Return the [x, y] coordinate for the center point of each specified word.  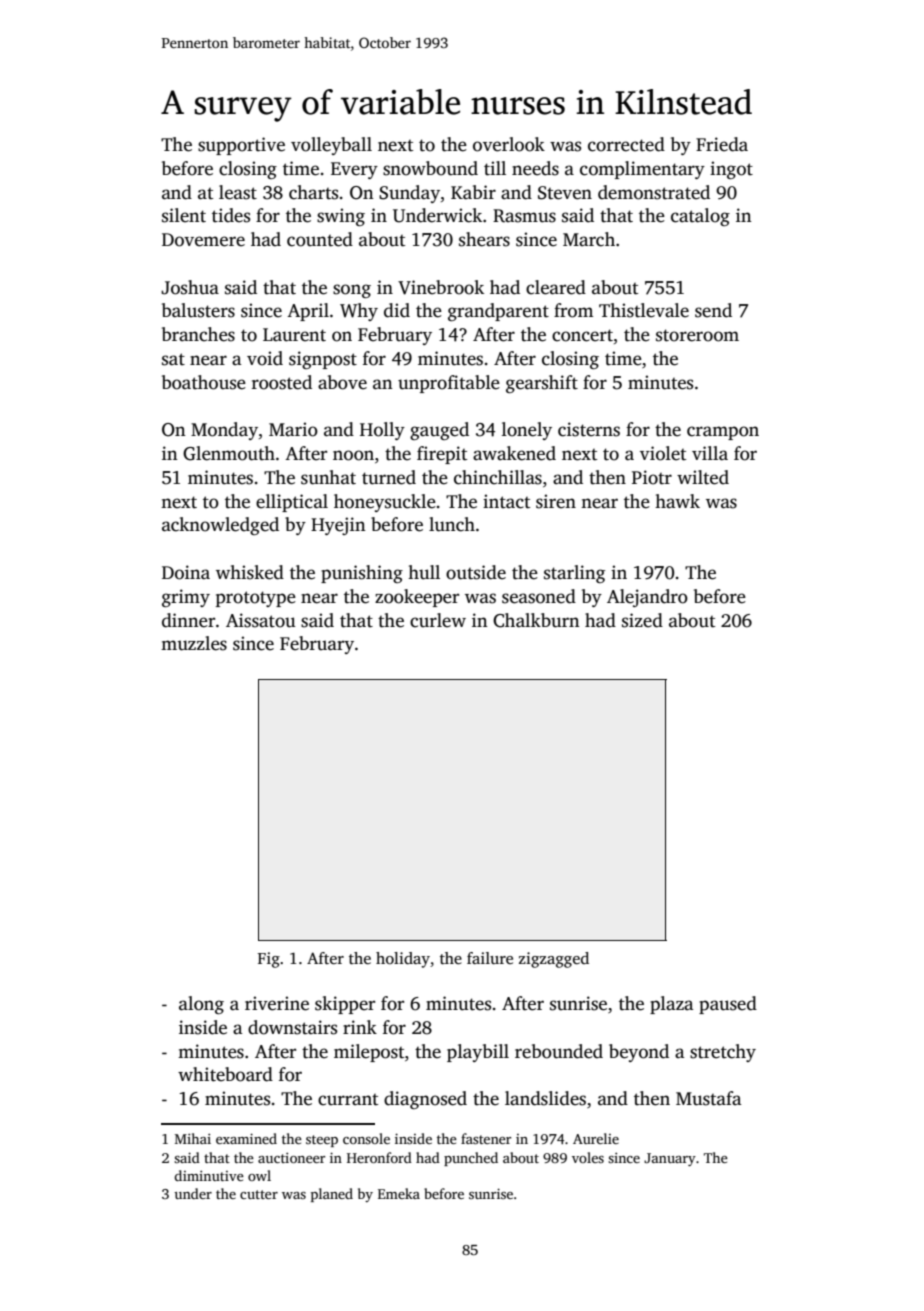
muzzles [194, 643]
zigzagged [554, 960]
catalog [700, 217]
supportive [241, 146]
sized [642, 620]
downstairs [292, 1027]
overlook [509, 144]
